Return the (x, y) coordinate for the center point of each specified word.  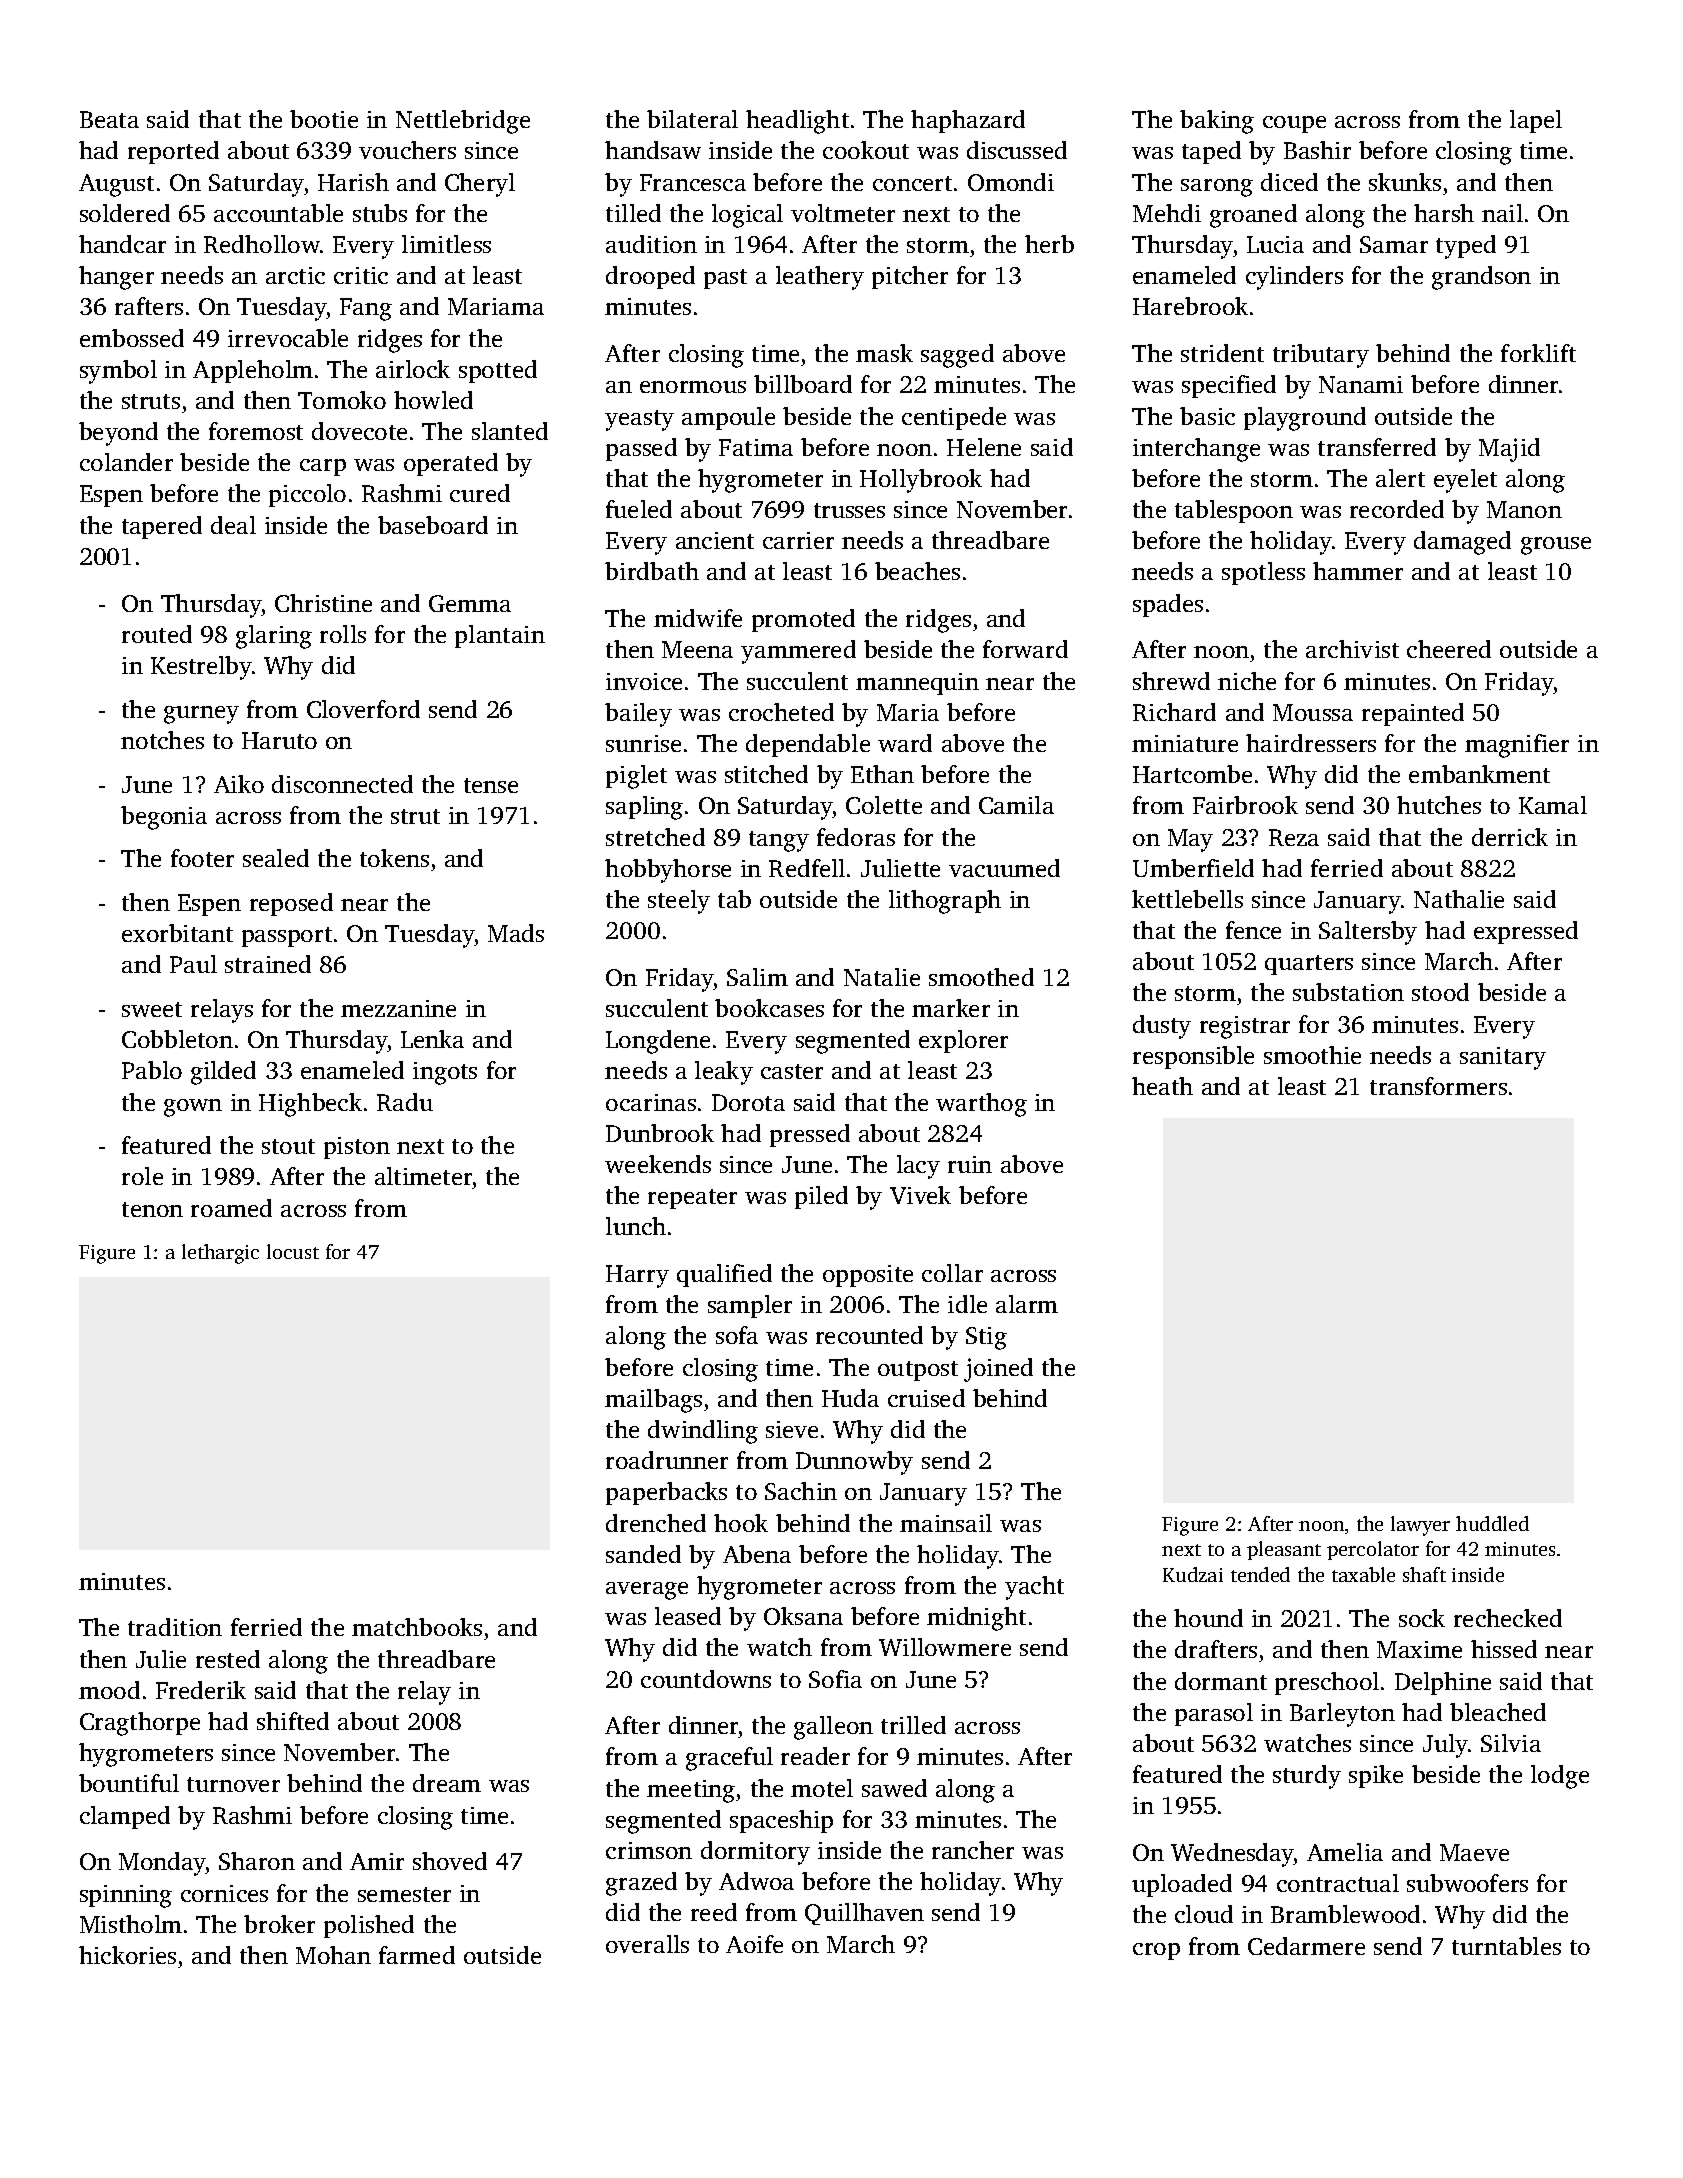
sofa (737, 1335)
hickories (127, 1955)
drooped (650, 277)
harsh (1444, 213)
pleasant (1284, 1550)
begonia (164, 818)
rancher (973, 1850)
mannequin (917, 684)
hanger (116, 278)
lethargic (220, 1254)
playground (1305, 419)
